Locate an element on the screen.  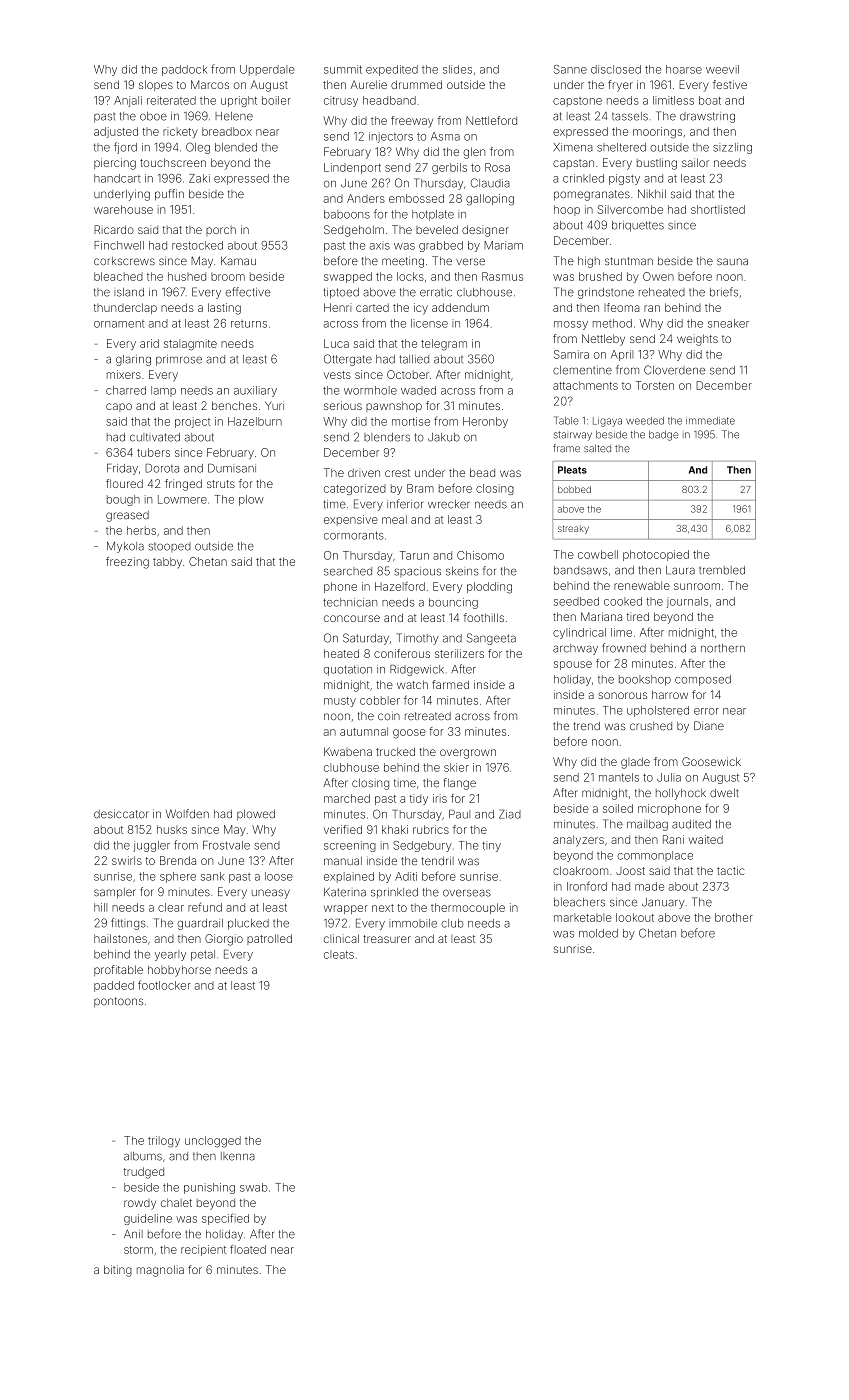
swab is located at coordinates (254, 1187).
